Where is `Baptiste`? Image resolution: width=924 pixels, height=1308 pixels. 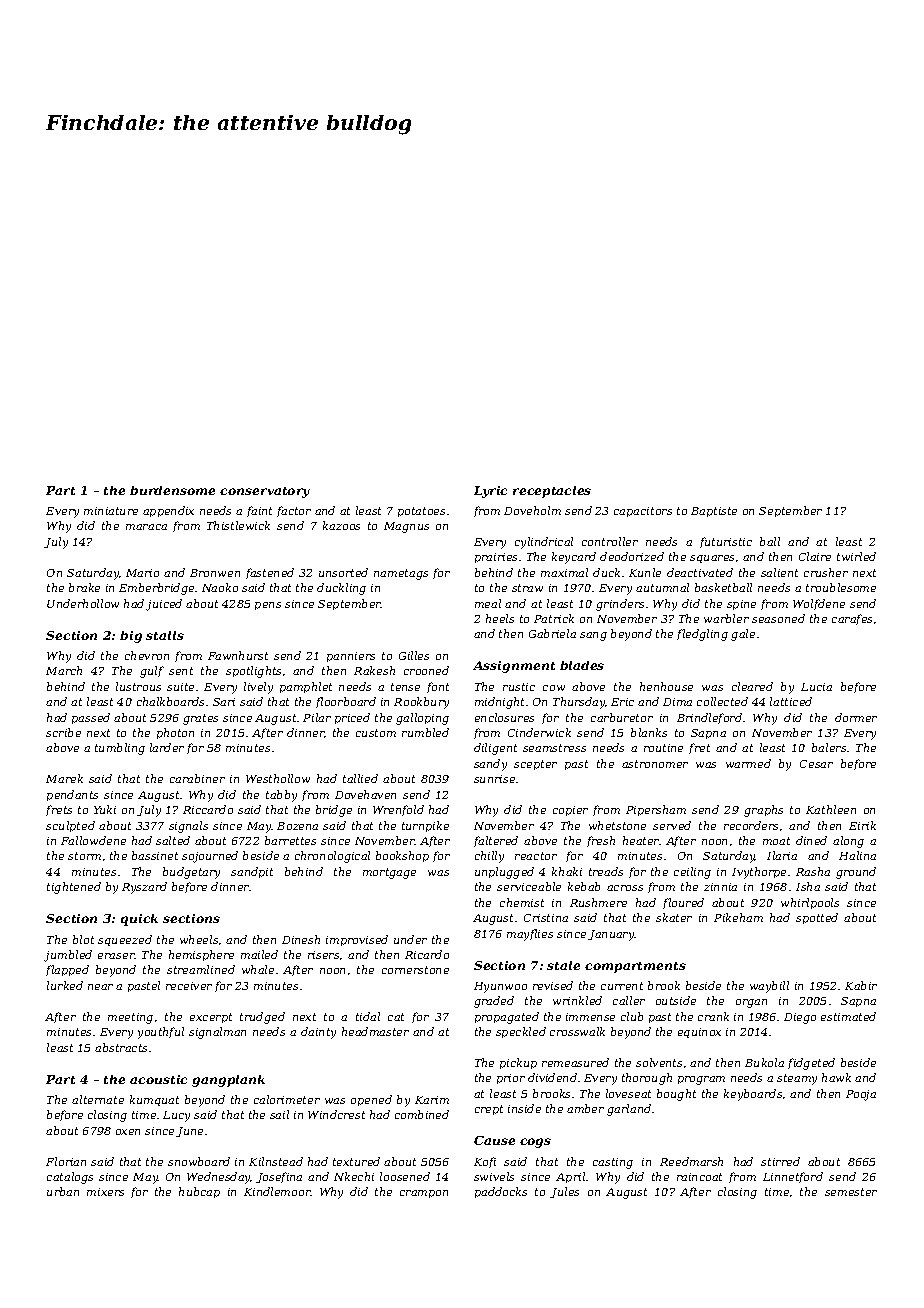 Baptiste is located at coordinates (714, 512).
